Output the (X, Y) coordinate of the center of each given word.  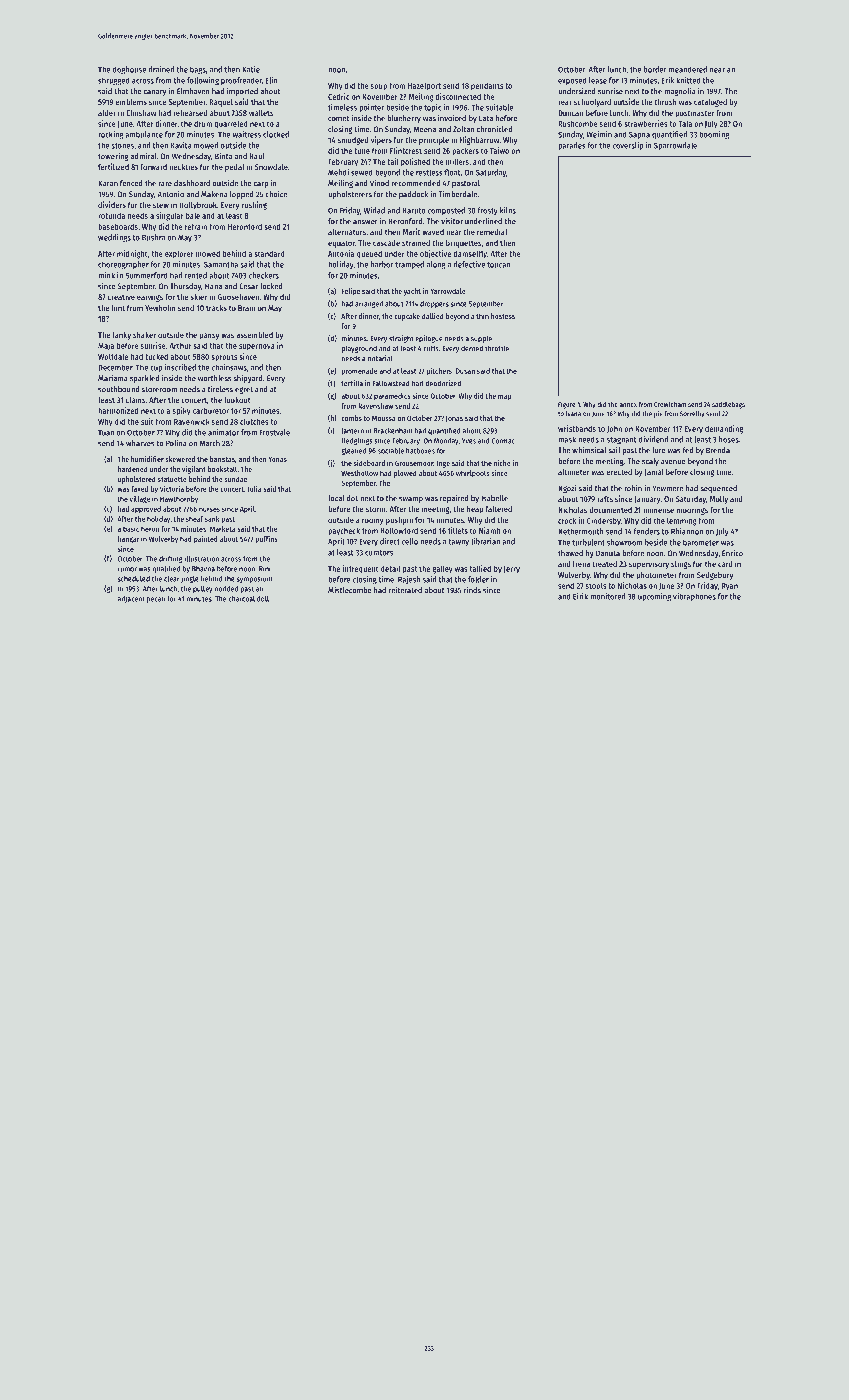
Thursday (185, 287)
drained (161, 69)
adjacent (131, 599)
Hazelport (424, 86)
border (655, 69)
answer (365, 222)
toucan (498, 265)
